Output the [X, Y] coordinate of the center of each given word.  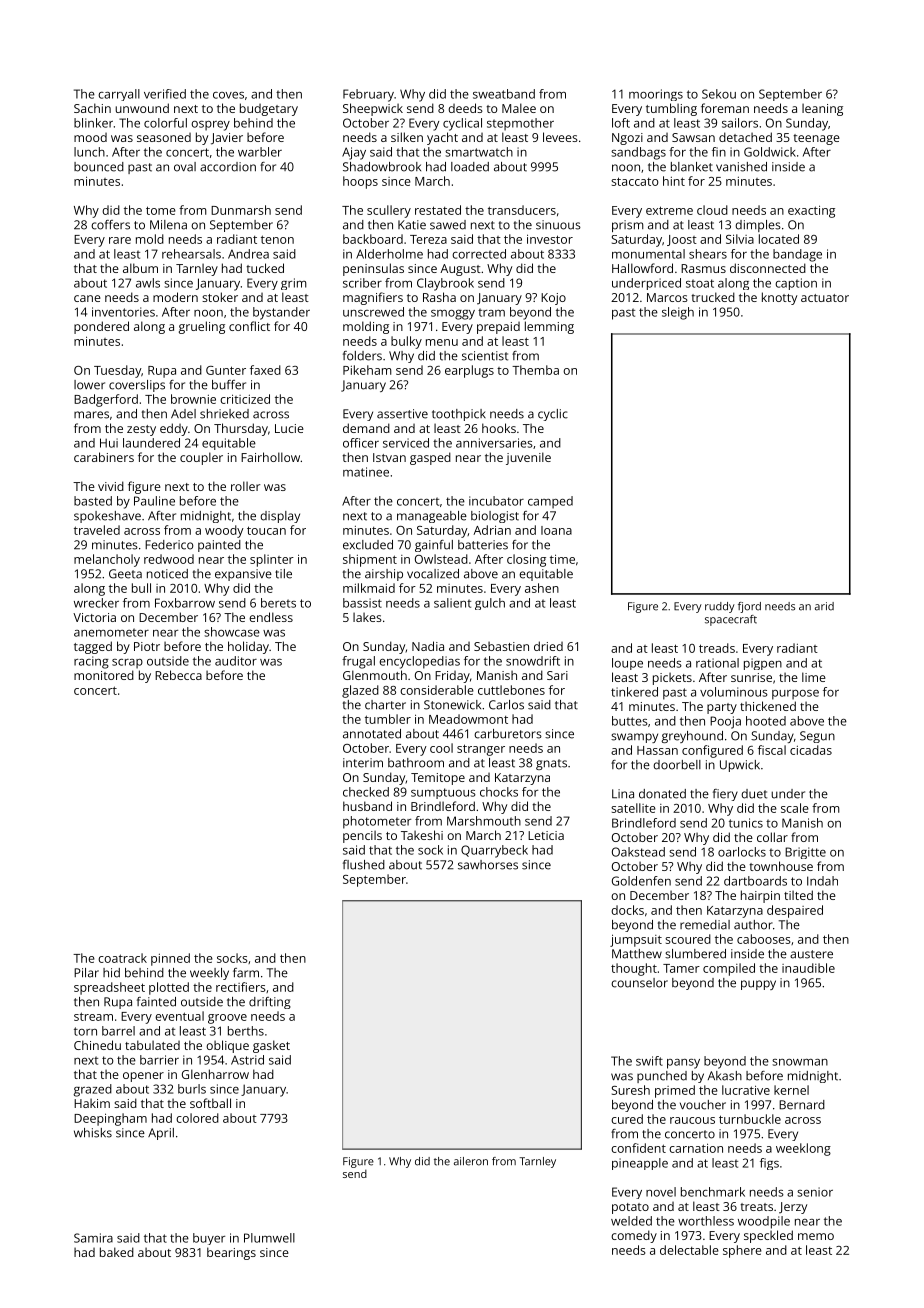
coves [228, 95]
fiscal [772, 750]
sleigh [678, 313]
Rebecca [178, 675]
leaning [822, 109]
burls [192, 1089]
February [368, 95]
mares [91, 415]
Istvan [389, 457]
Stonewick [452, 705]
